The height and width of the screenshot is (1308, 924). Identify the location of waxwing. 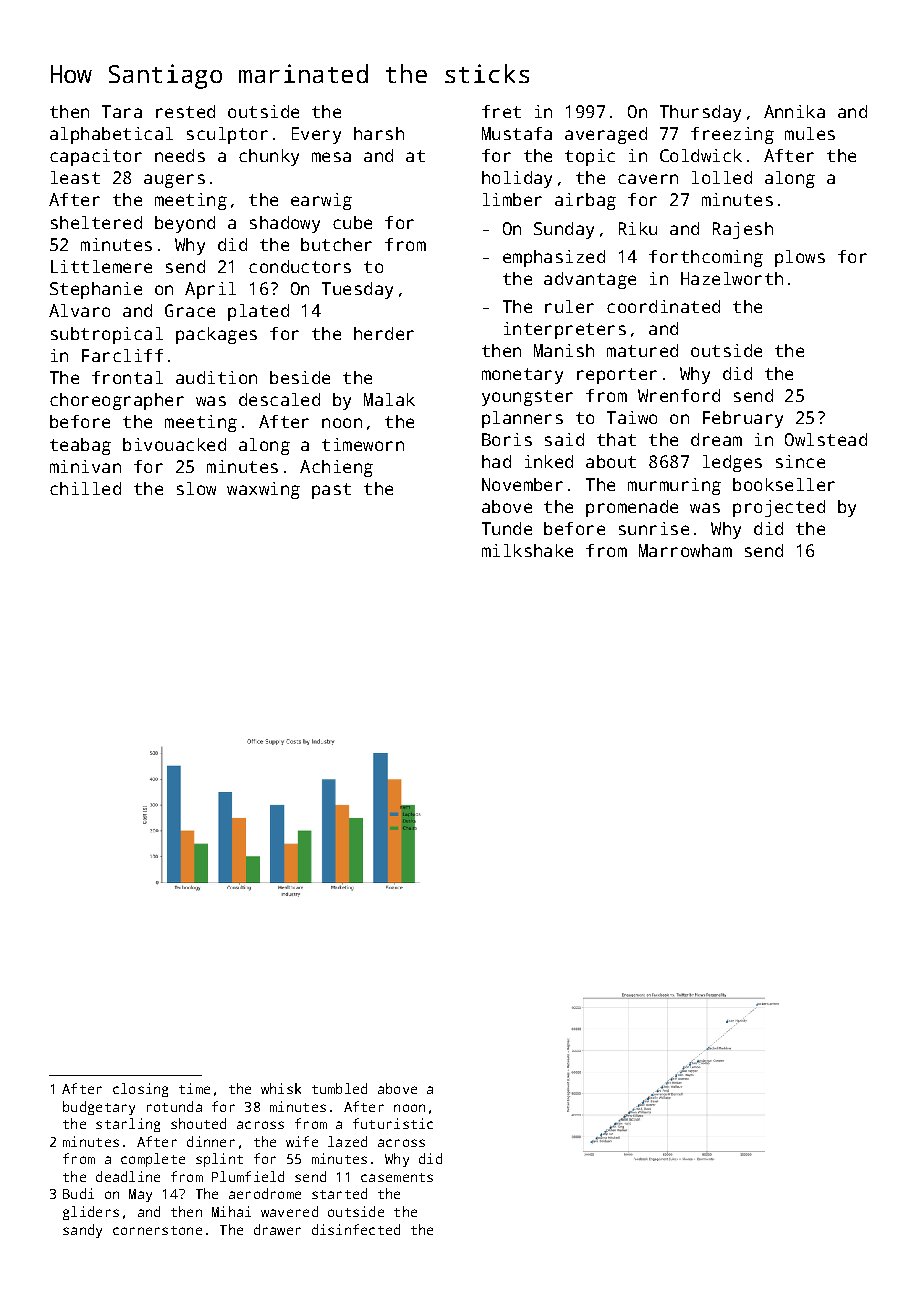
(263, 490).
